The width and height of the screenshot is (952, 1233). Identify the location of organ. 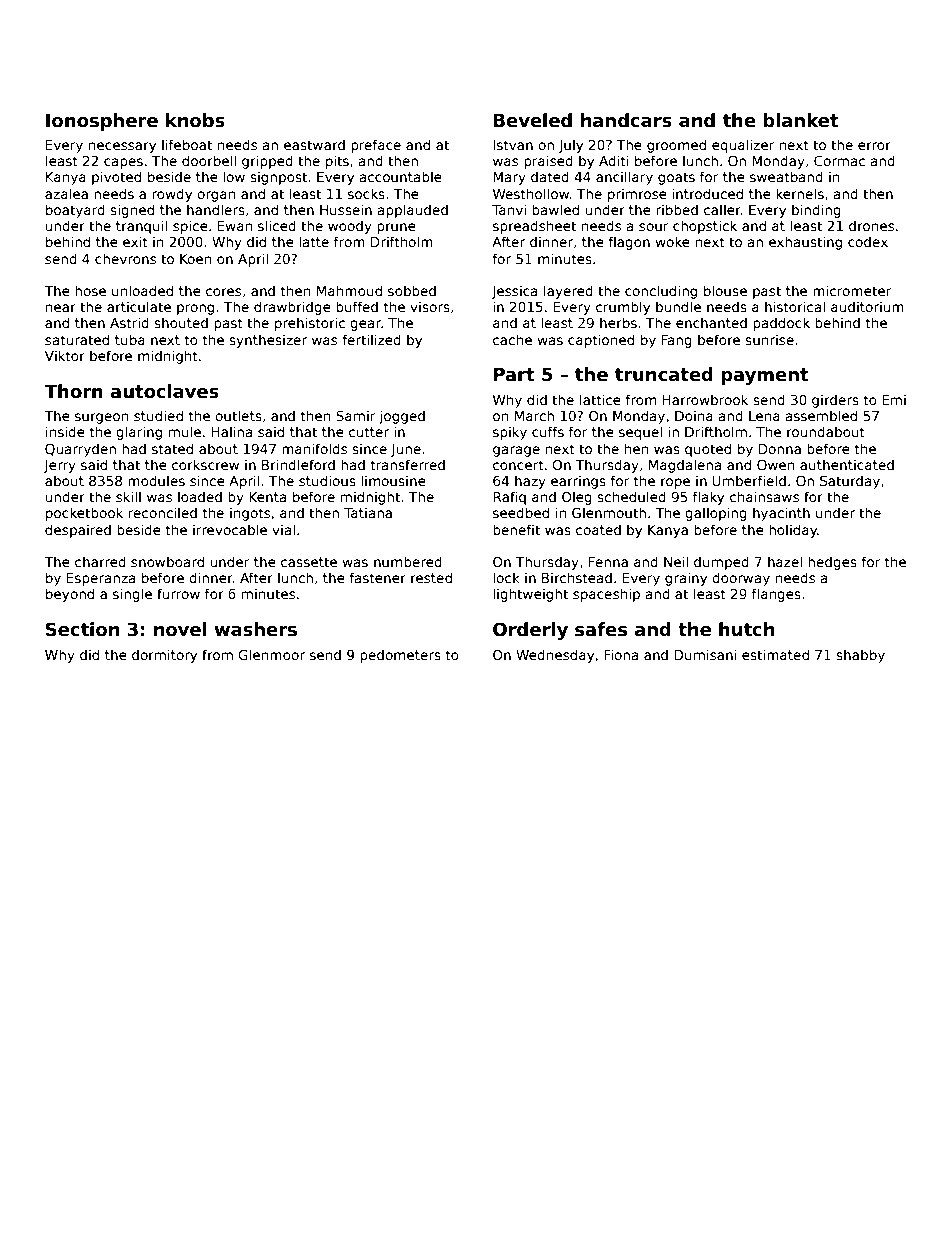
(216, 196).
